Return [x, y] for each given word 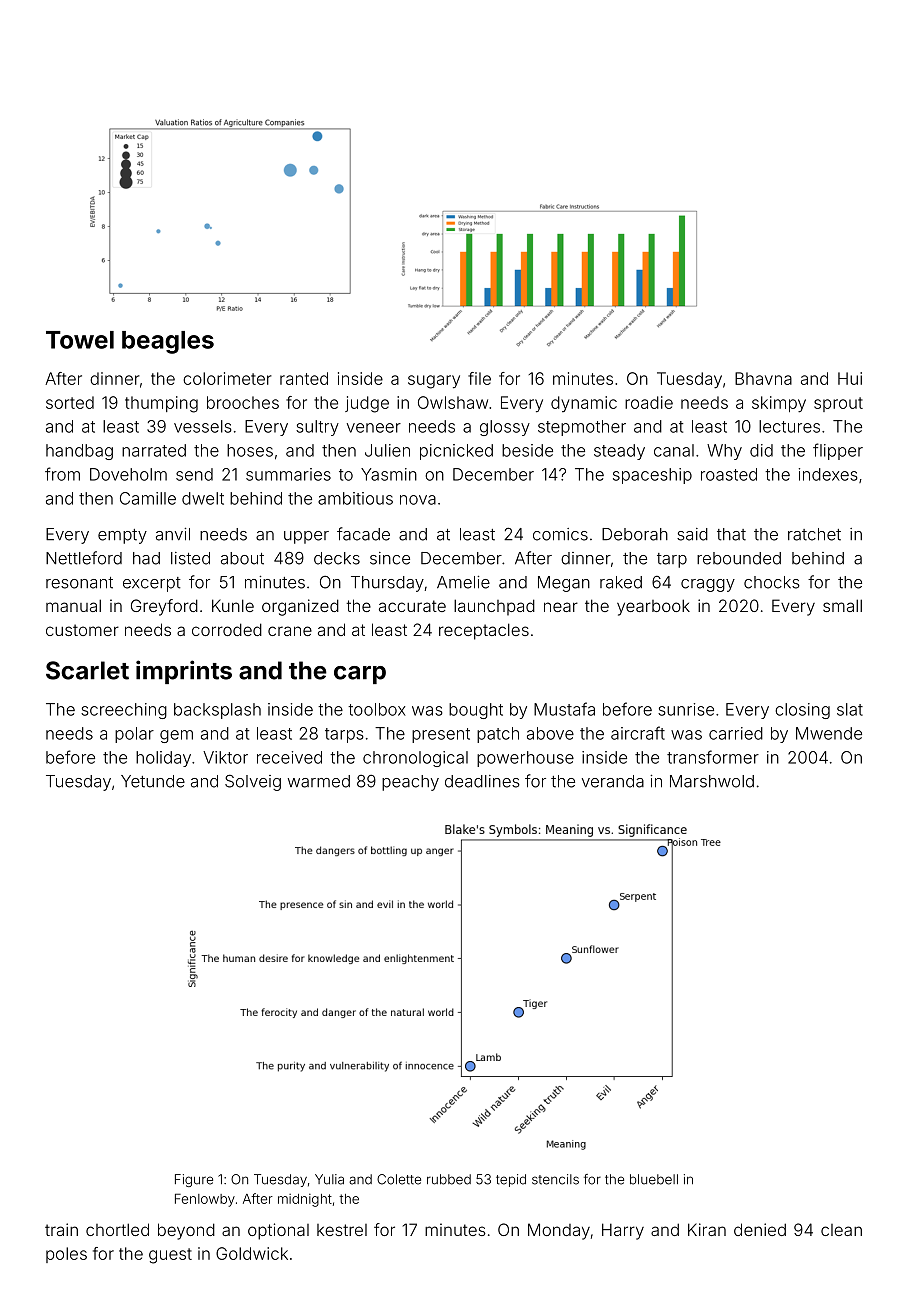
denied [760, 1229]
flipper [838, 451]
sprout [838, 404]
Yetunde [153, 781]
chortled [117, 1229]
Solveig [253, 782]
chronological [415, 759]
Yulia [329, 1179]
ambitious [355, 498]
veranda [613, 781]
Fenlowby [205, 1200]
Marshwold [712, 781]
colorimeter [227, 378]
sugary [434, 382]
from [62, 474]
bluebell [654, 1179]
